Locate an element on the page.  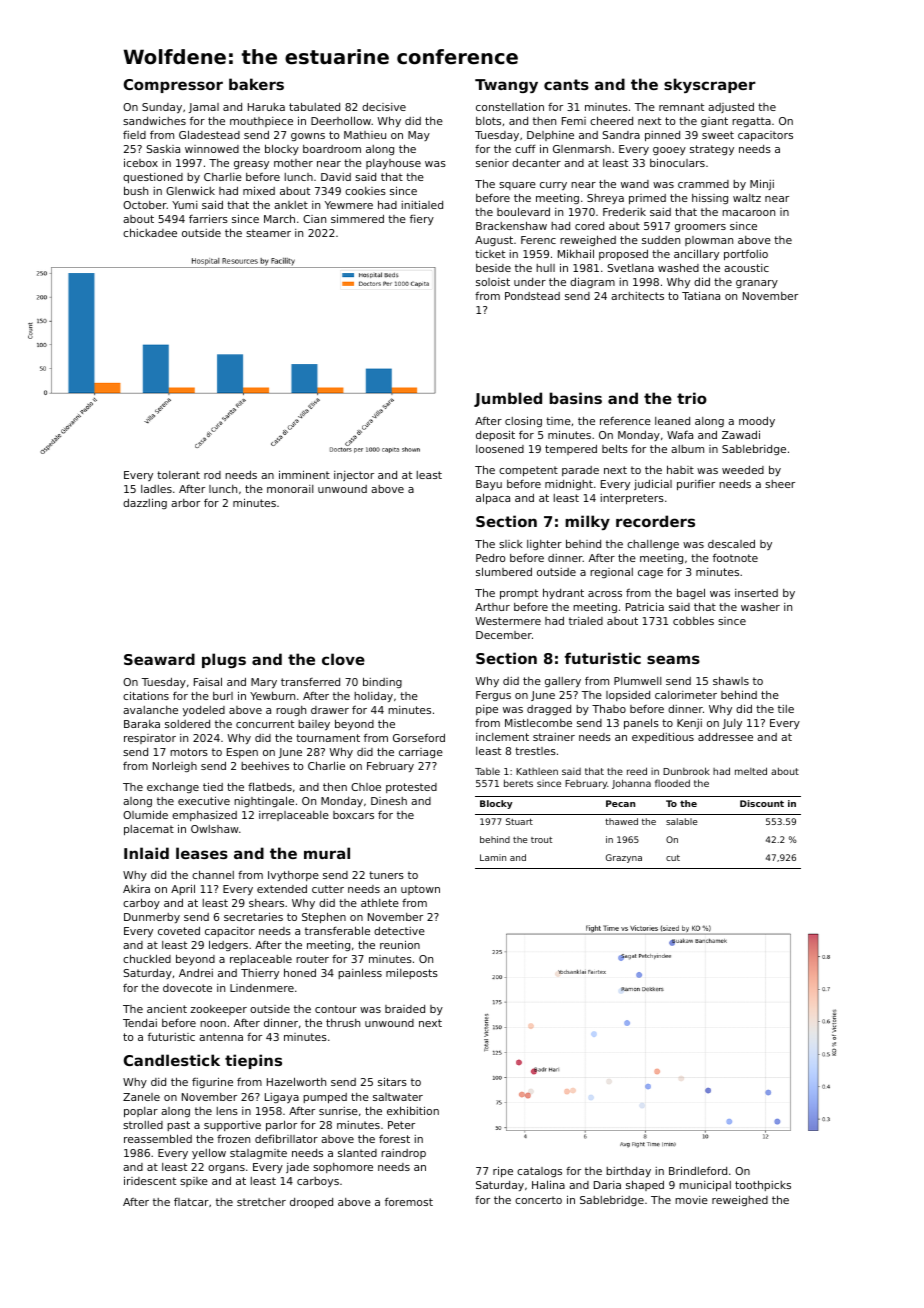
ripe is located at coordinates (503, 1171).
